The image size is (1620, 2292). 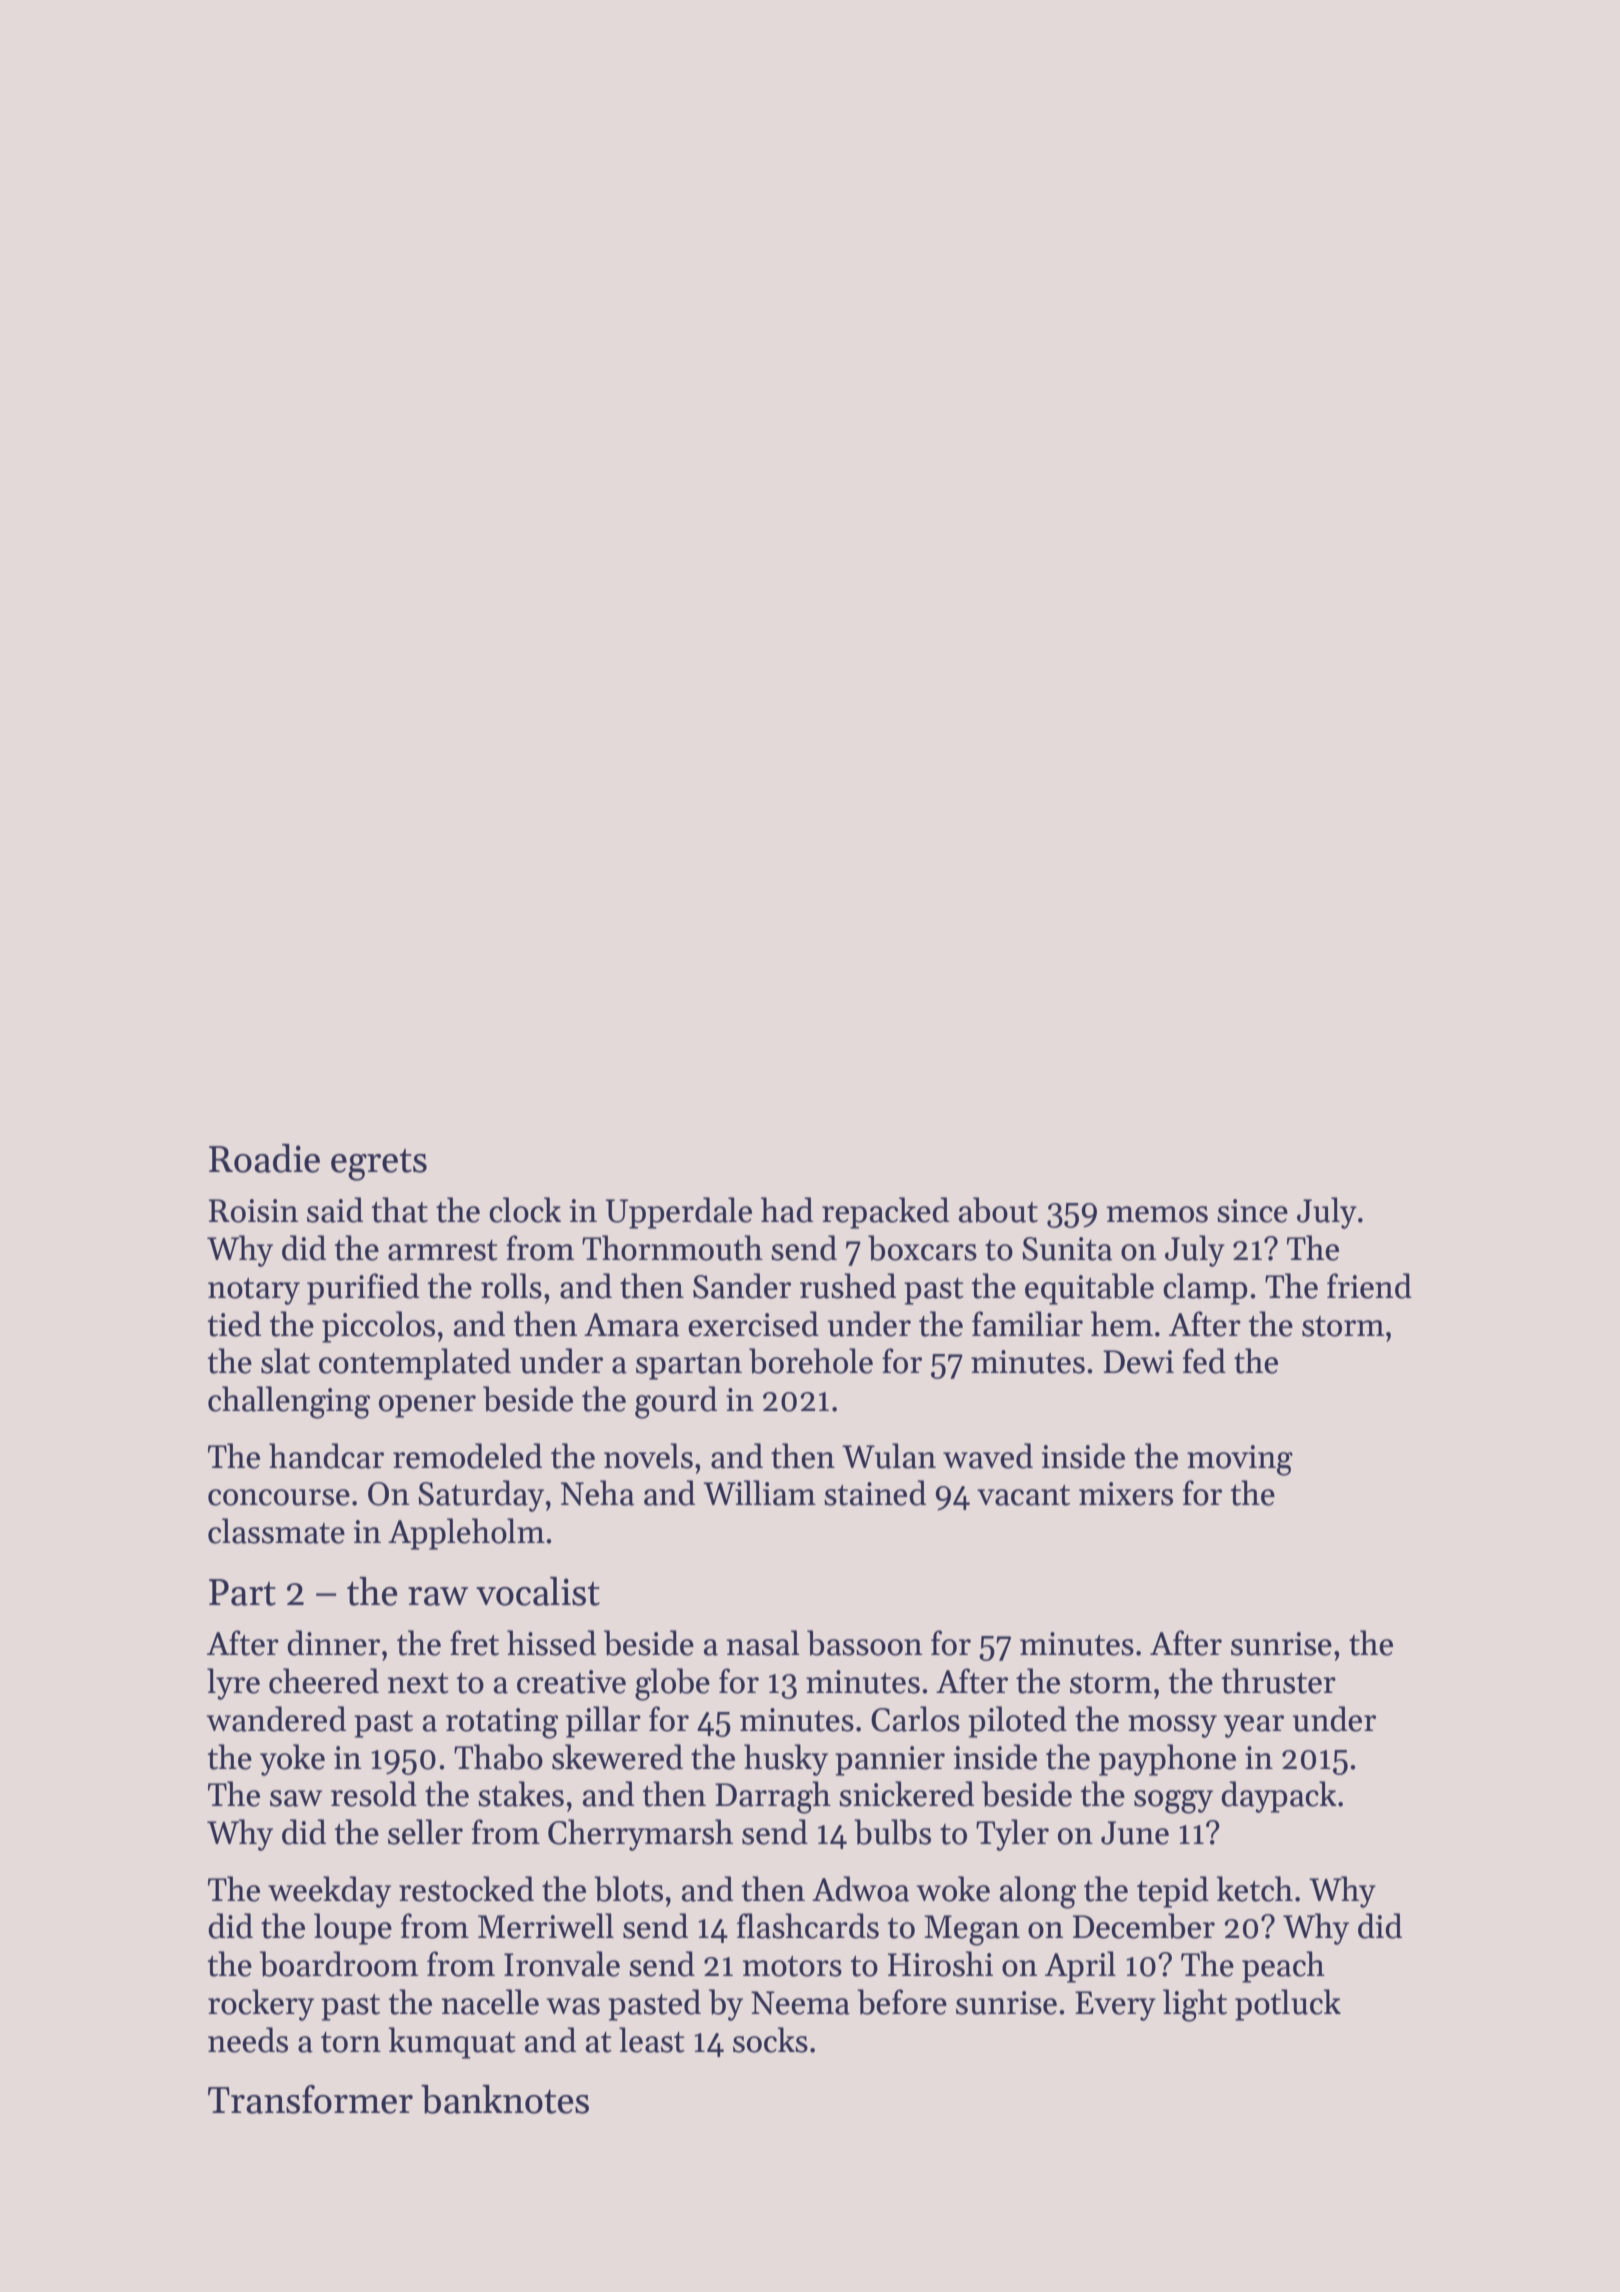 What do you see at coordinates (679, 1213) in the screenshot?
I see `Upperdale` at bounding box center [679, 1213].
